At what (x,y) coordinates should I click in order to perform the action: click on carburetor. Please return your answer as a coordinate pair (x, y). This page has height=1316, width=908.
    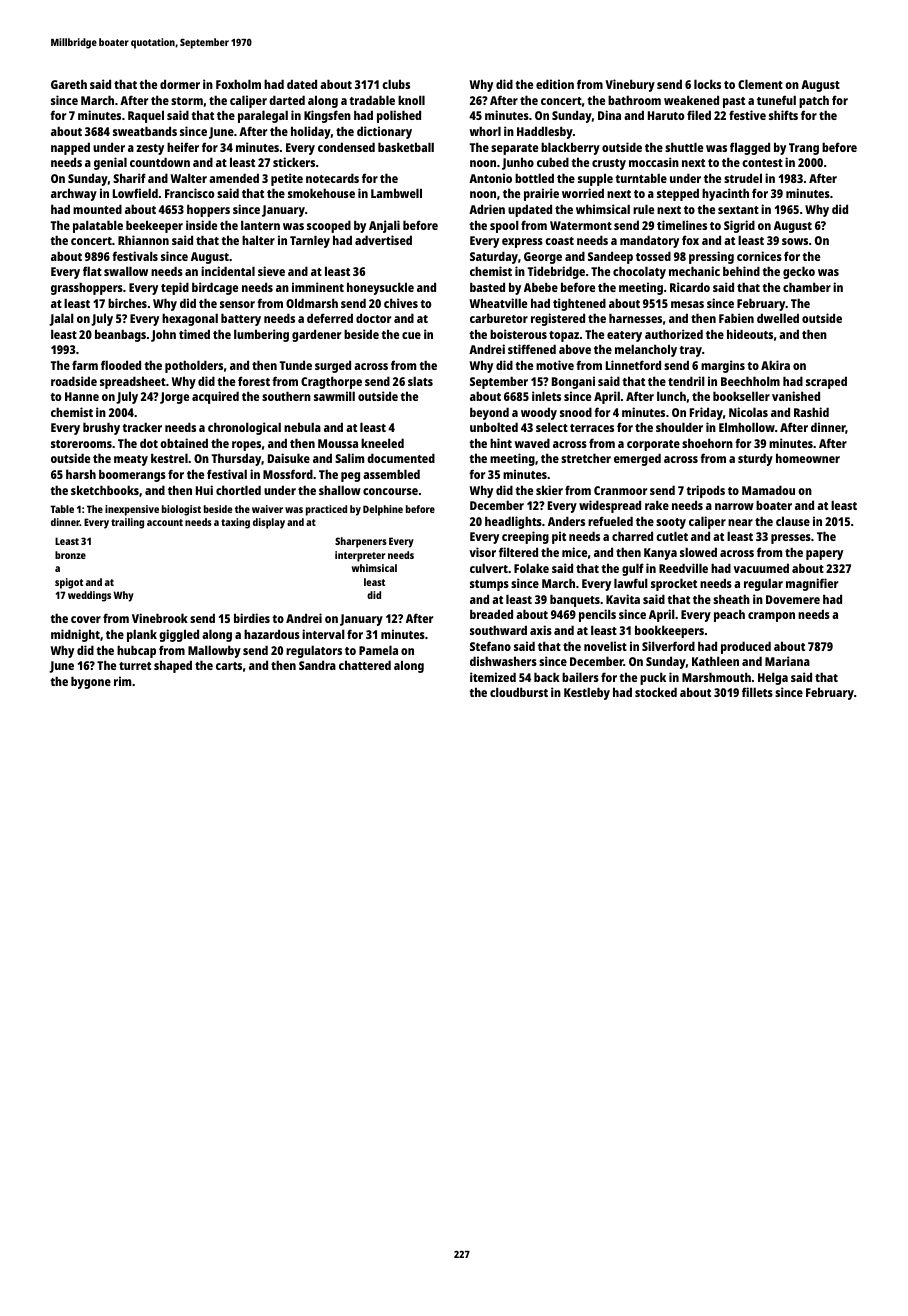
    Looking at the image, I should click on (499, 318).
